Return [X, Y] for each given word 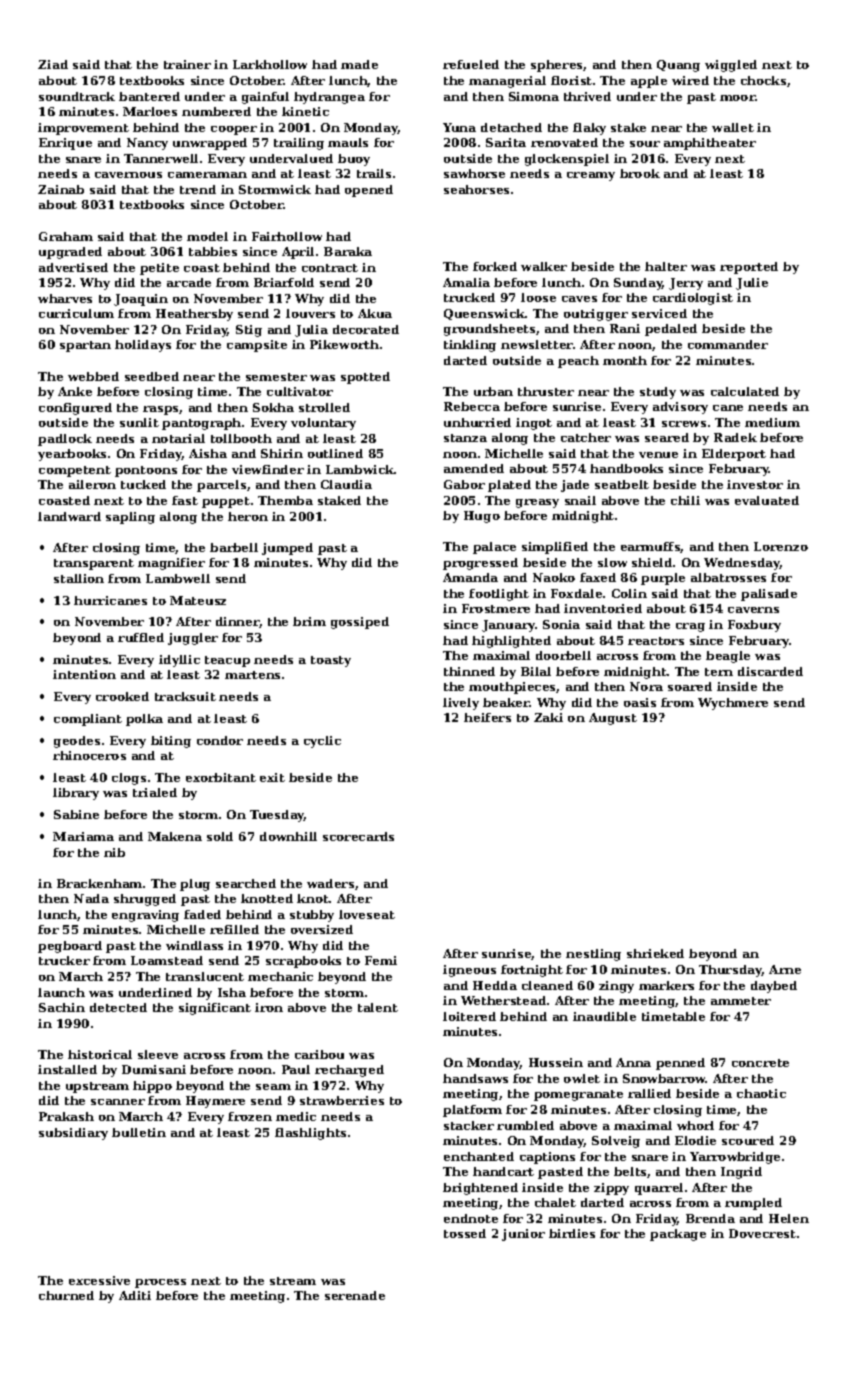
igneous [469, 971]
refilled [234, 929]
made [359, 64]
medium [772, 422]
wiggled [731, 66]
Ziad [53, 64]
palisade [769, 595]
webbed [93, 376]
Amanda [470, 577]
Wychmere [733, 704]
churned [66, 1295]
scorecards [358, 836]
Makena [175, 836]
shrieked [655, 953]
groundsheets [489, 330]
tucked [143, 484]
